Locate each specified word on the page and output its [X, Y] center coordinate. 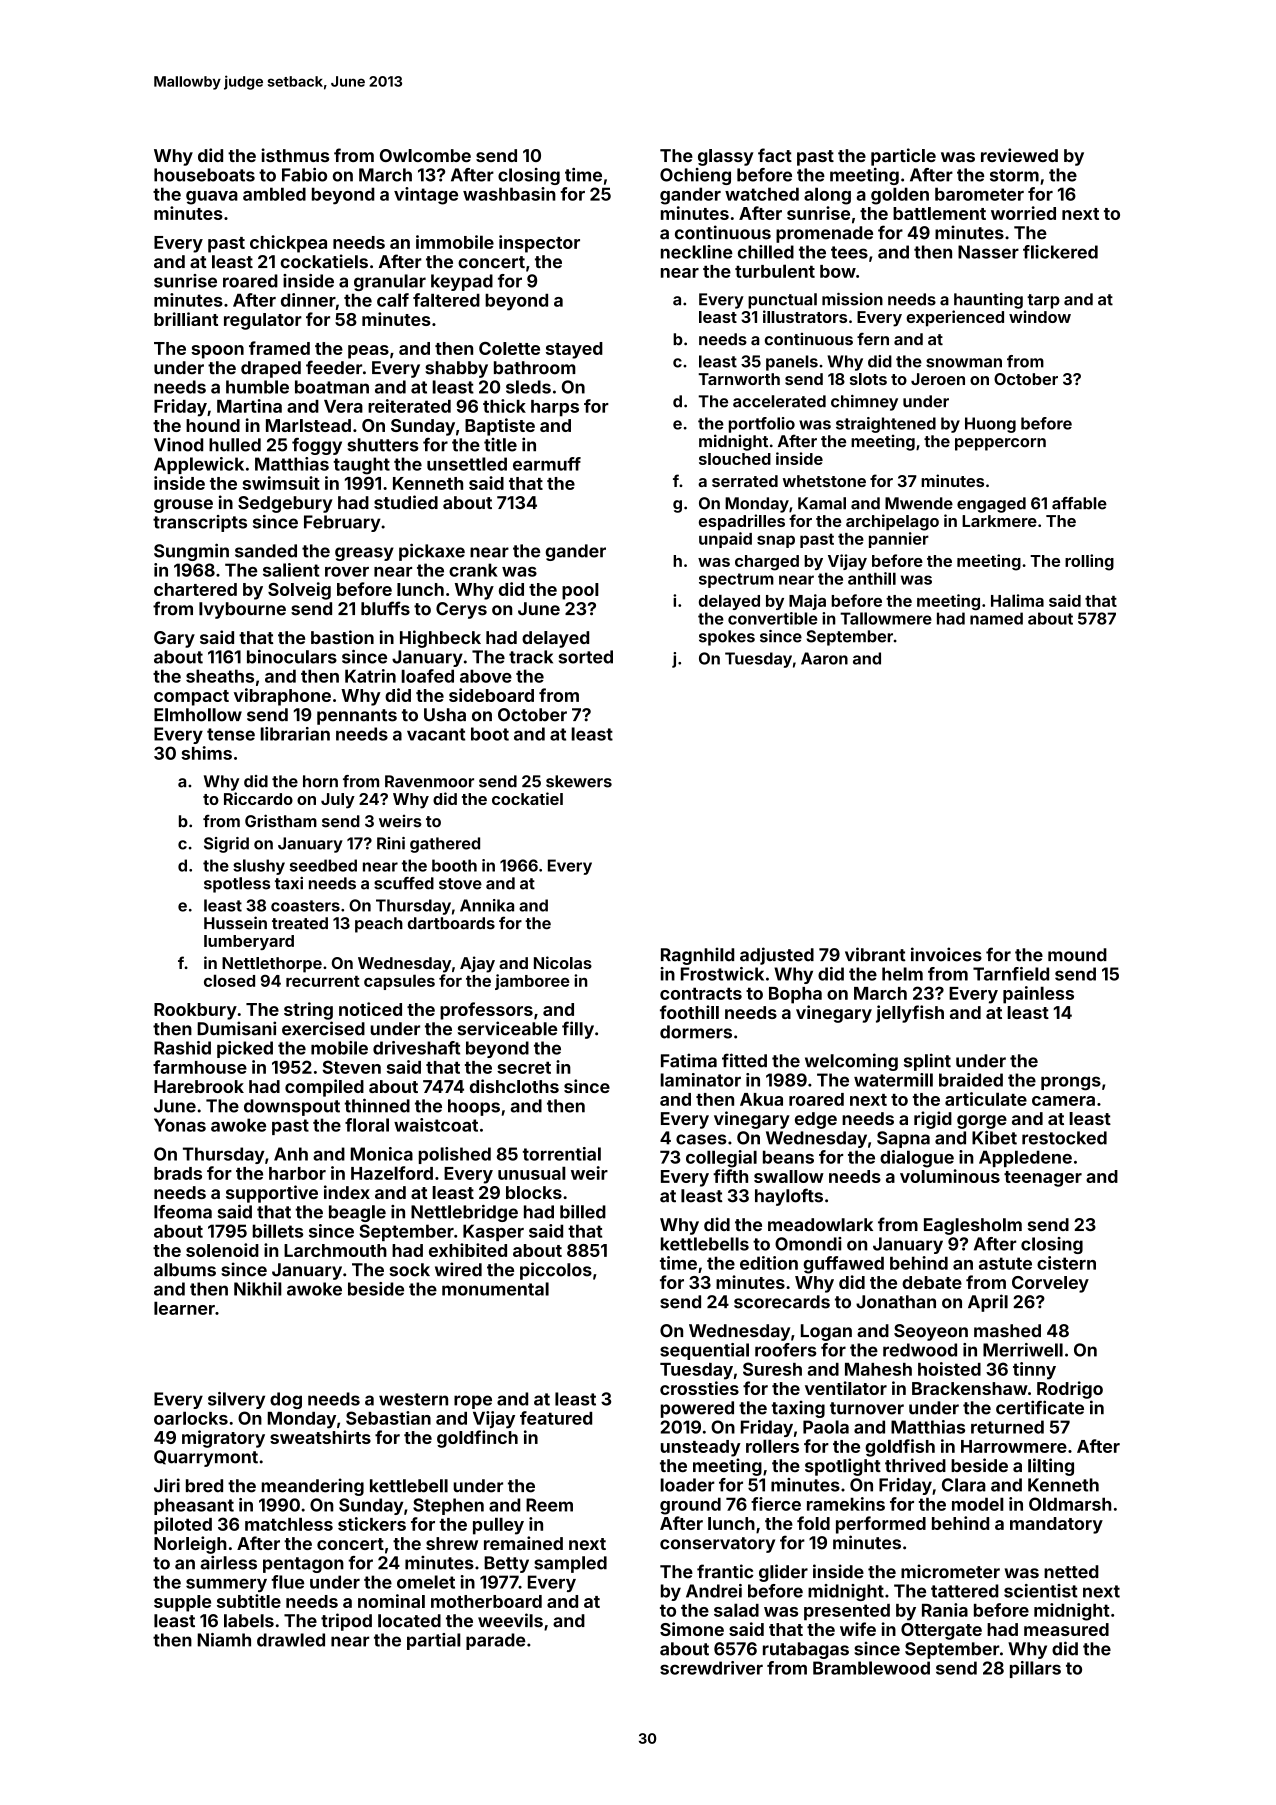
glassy [726, 157]
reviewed [1019, 155]
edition [769, 1263]
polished [455, 1155]
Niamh [224, 1640]
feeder [334, 367]
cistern [1066, 1263]
